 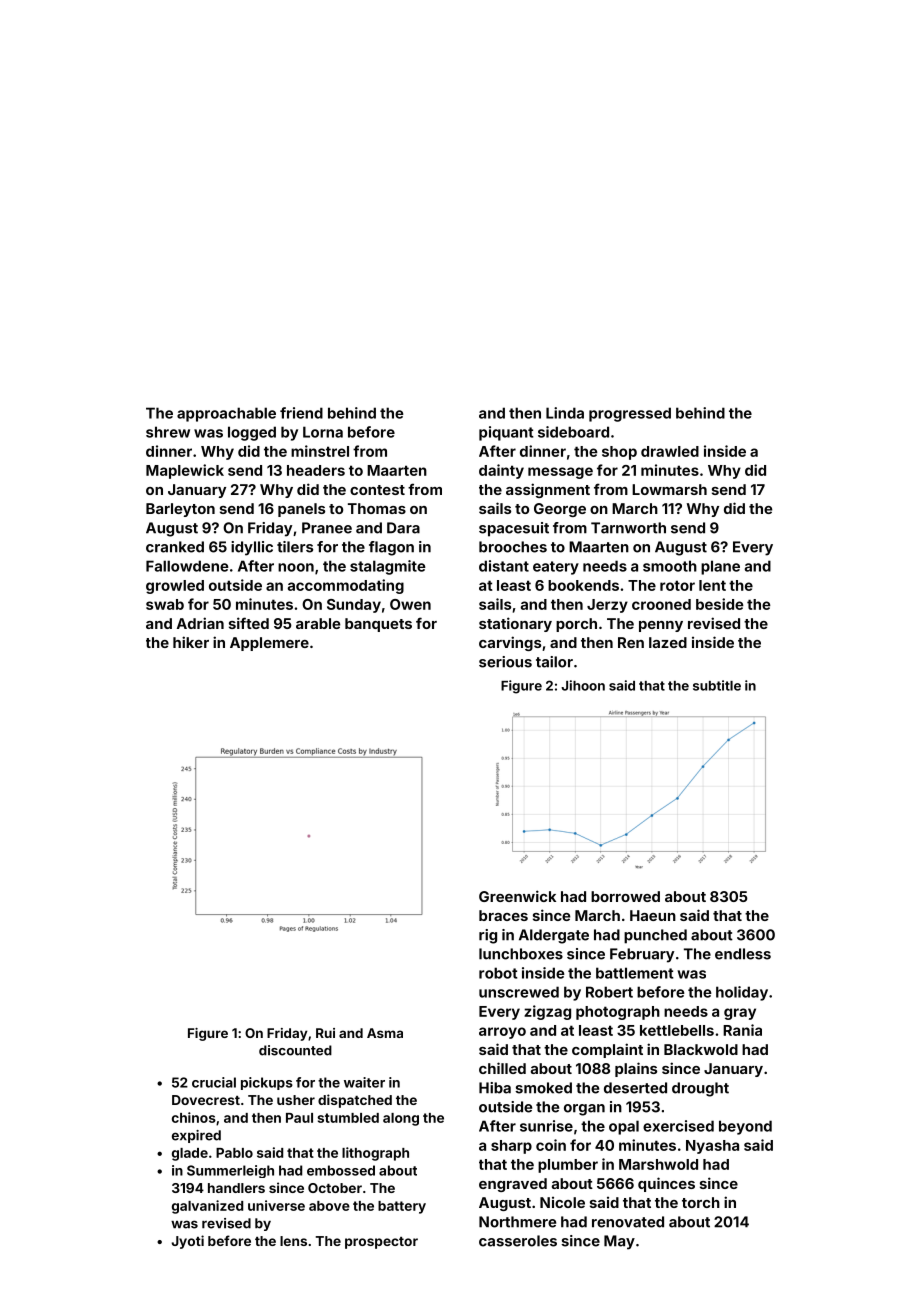 I want to click on tailor, so click(x=554, y=662).
